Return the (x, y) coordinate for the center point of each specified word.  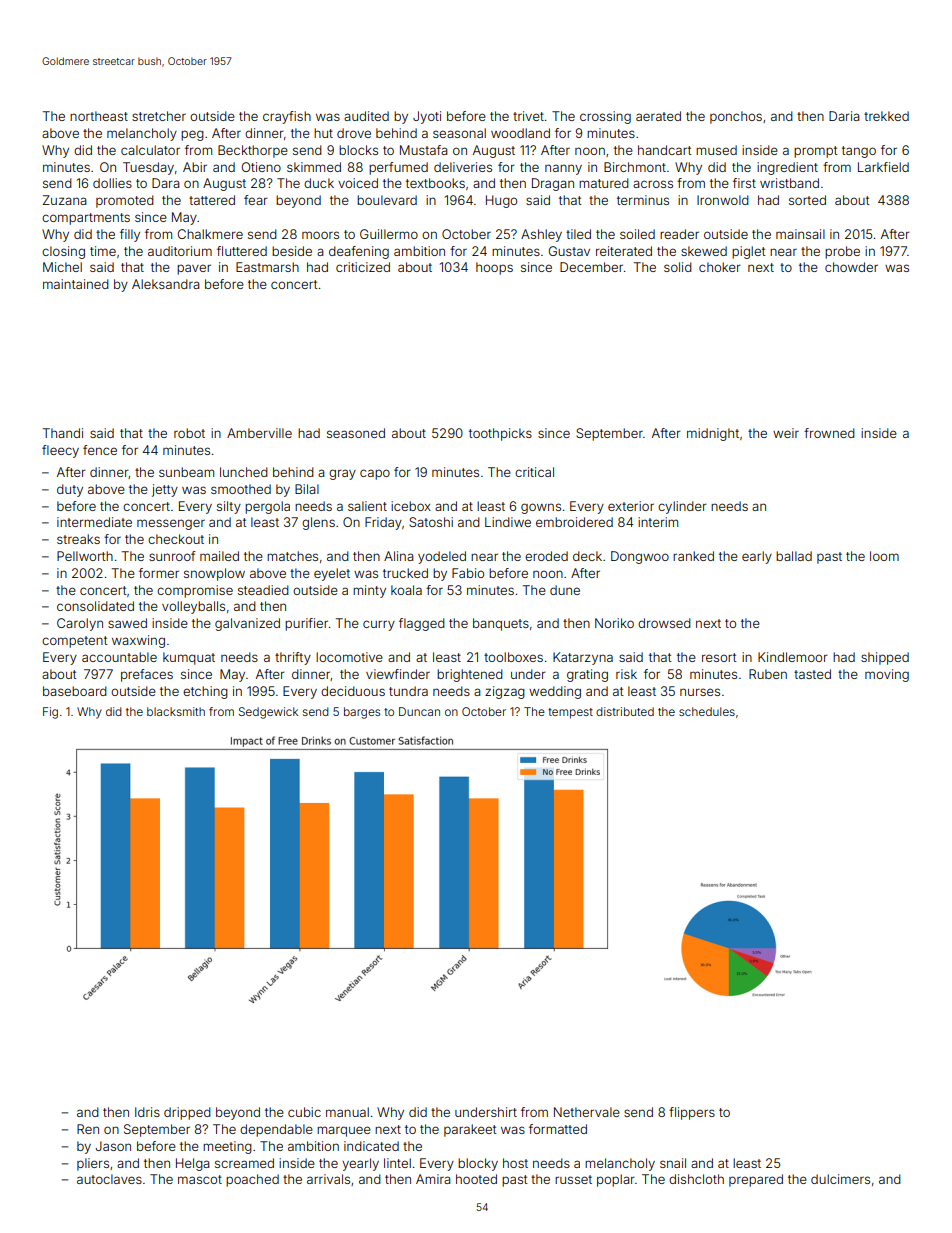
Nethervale (587, 1112)
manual (347, 1112)
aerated (658, 116)
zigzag (505, 692)
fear (256, 200)
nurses (700, 692)
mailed (219, 556)
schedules (707, 711)
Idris (147, 1112)
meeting (227, 1147)
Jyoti (427, 117)
